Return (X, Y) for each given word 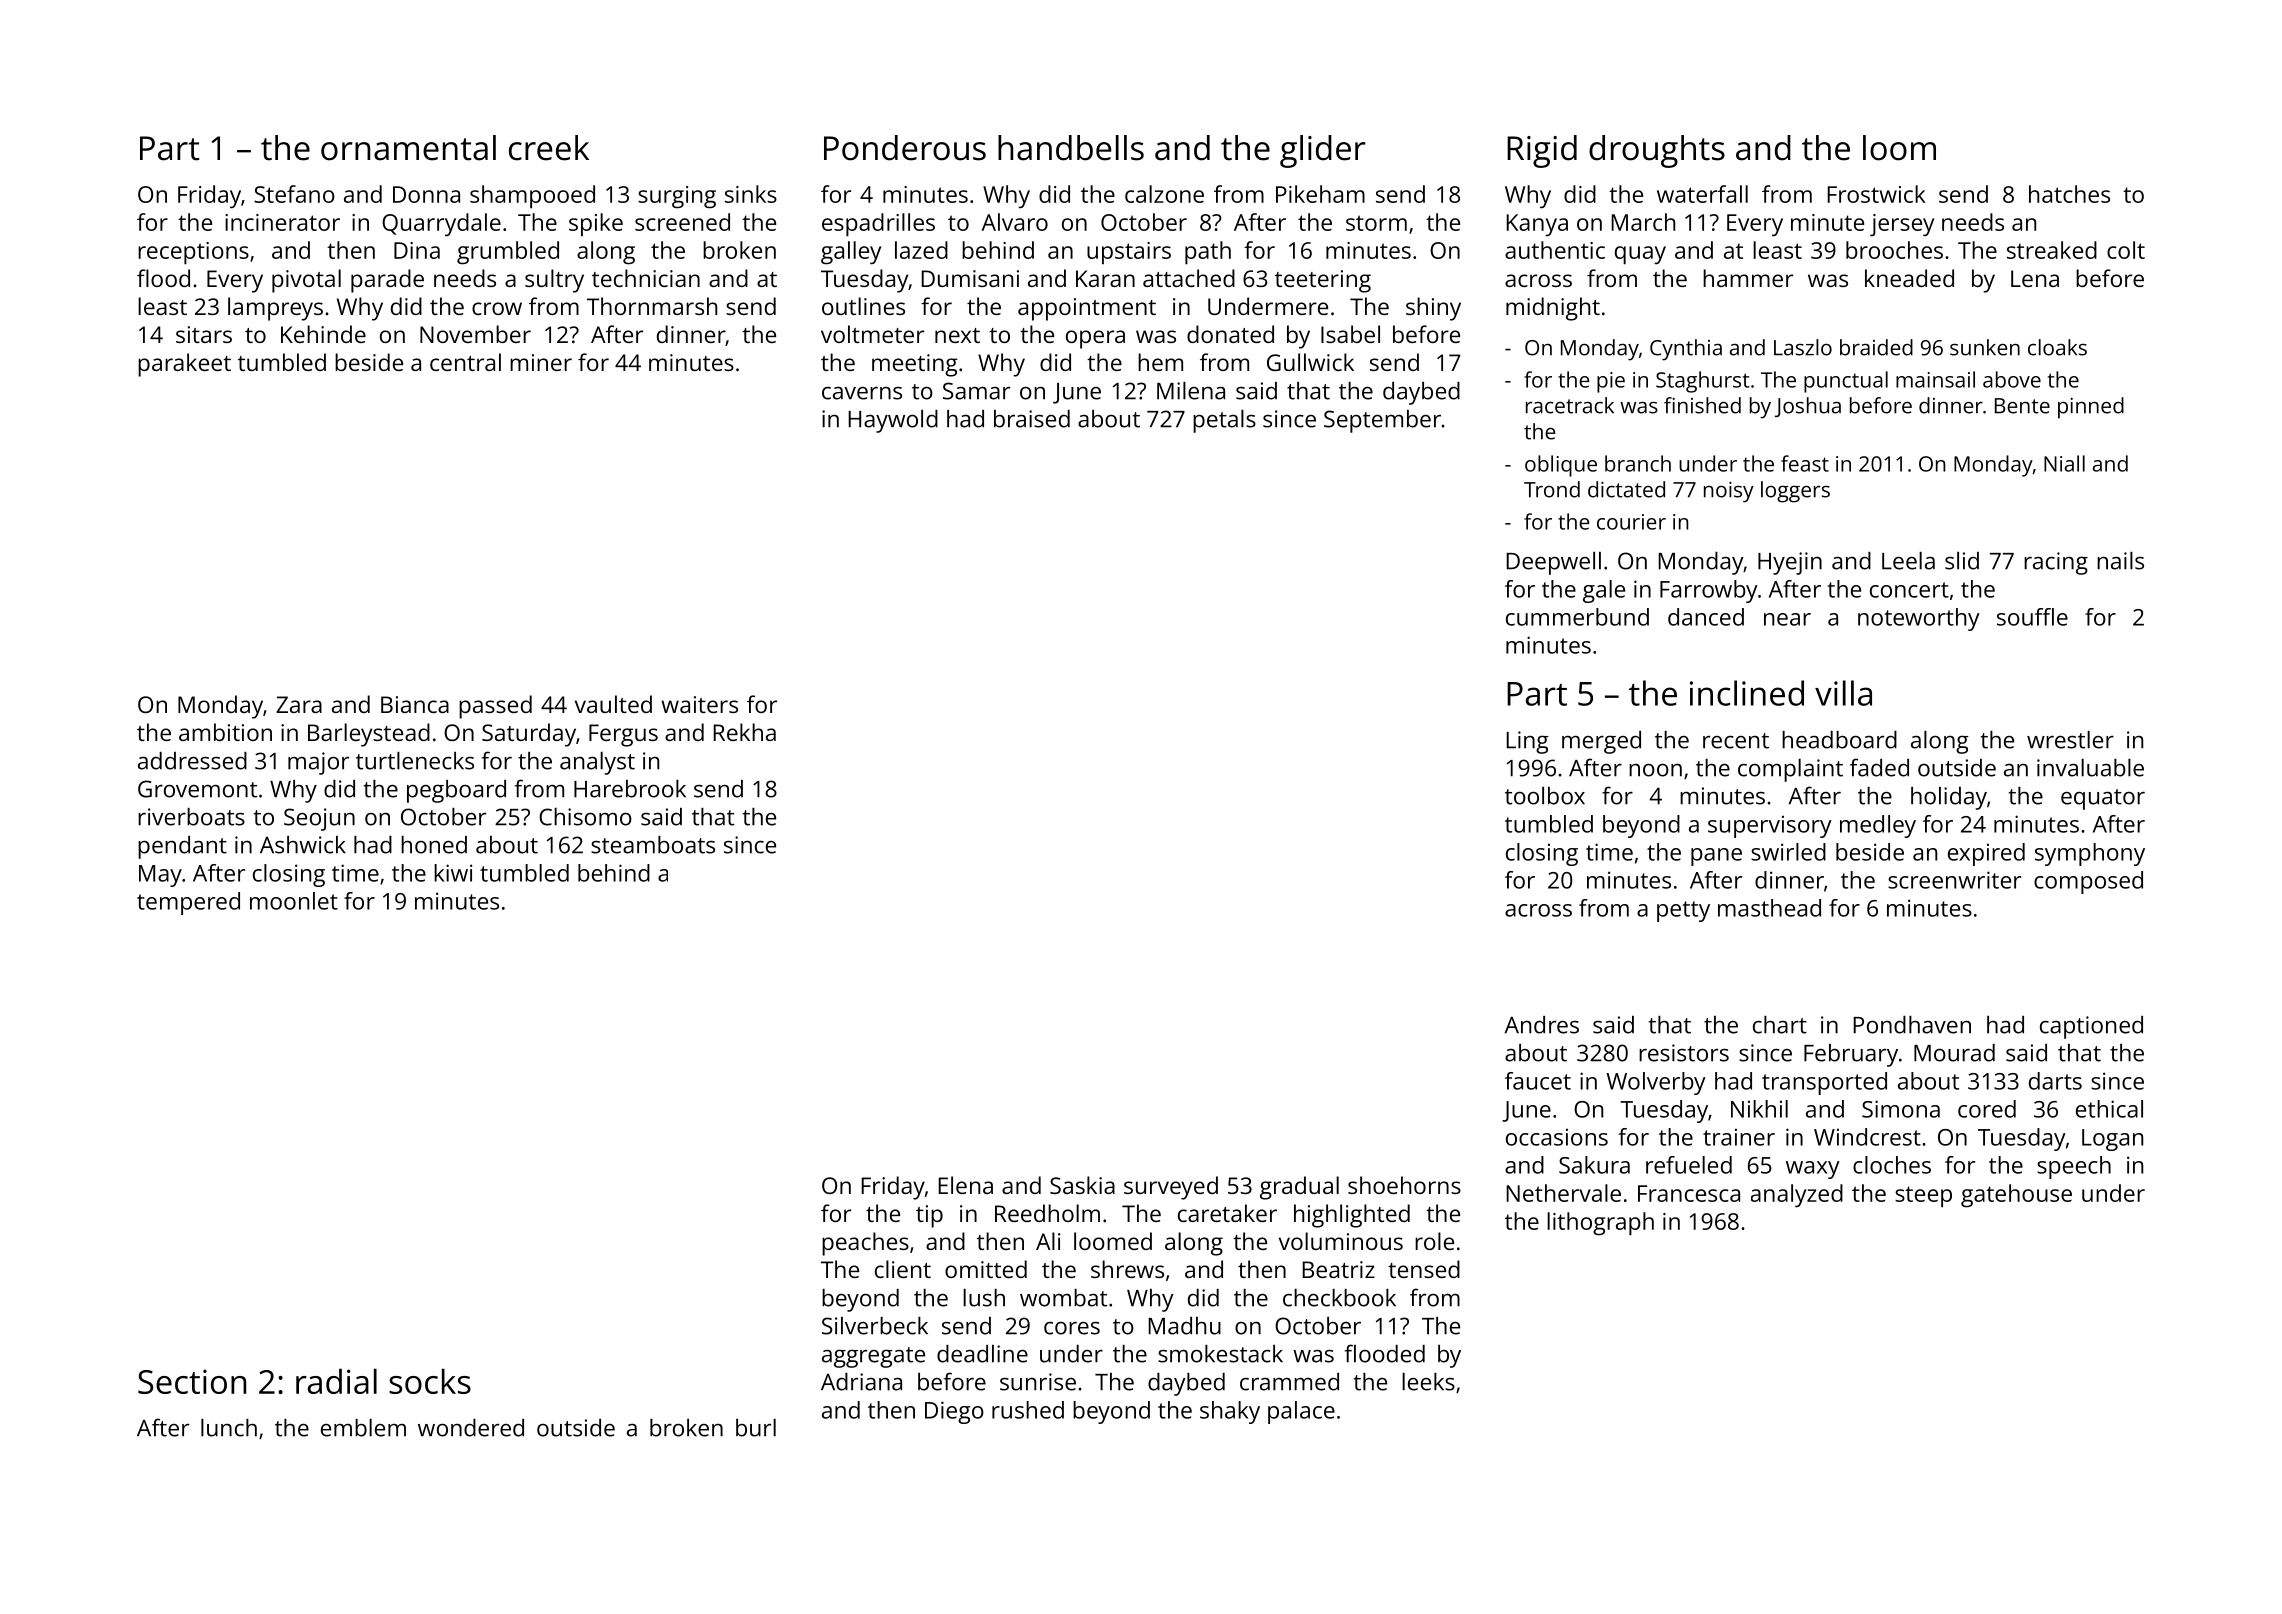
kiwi (453, 873)
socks (430, 1381)
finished (1702, 405)
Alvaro (1014, 222)
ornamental (408, 148)
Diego (954, 1412)
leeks (1428, 1382)
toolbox (1545, 796)
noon (1655, 770)
